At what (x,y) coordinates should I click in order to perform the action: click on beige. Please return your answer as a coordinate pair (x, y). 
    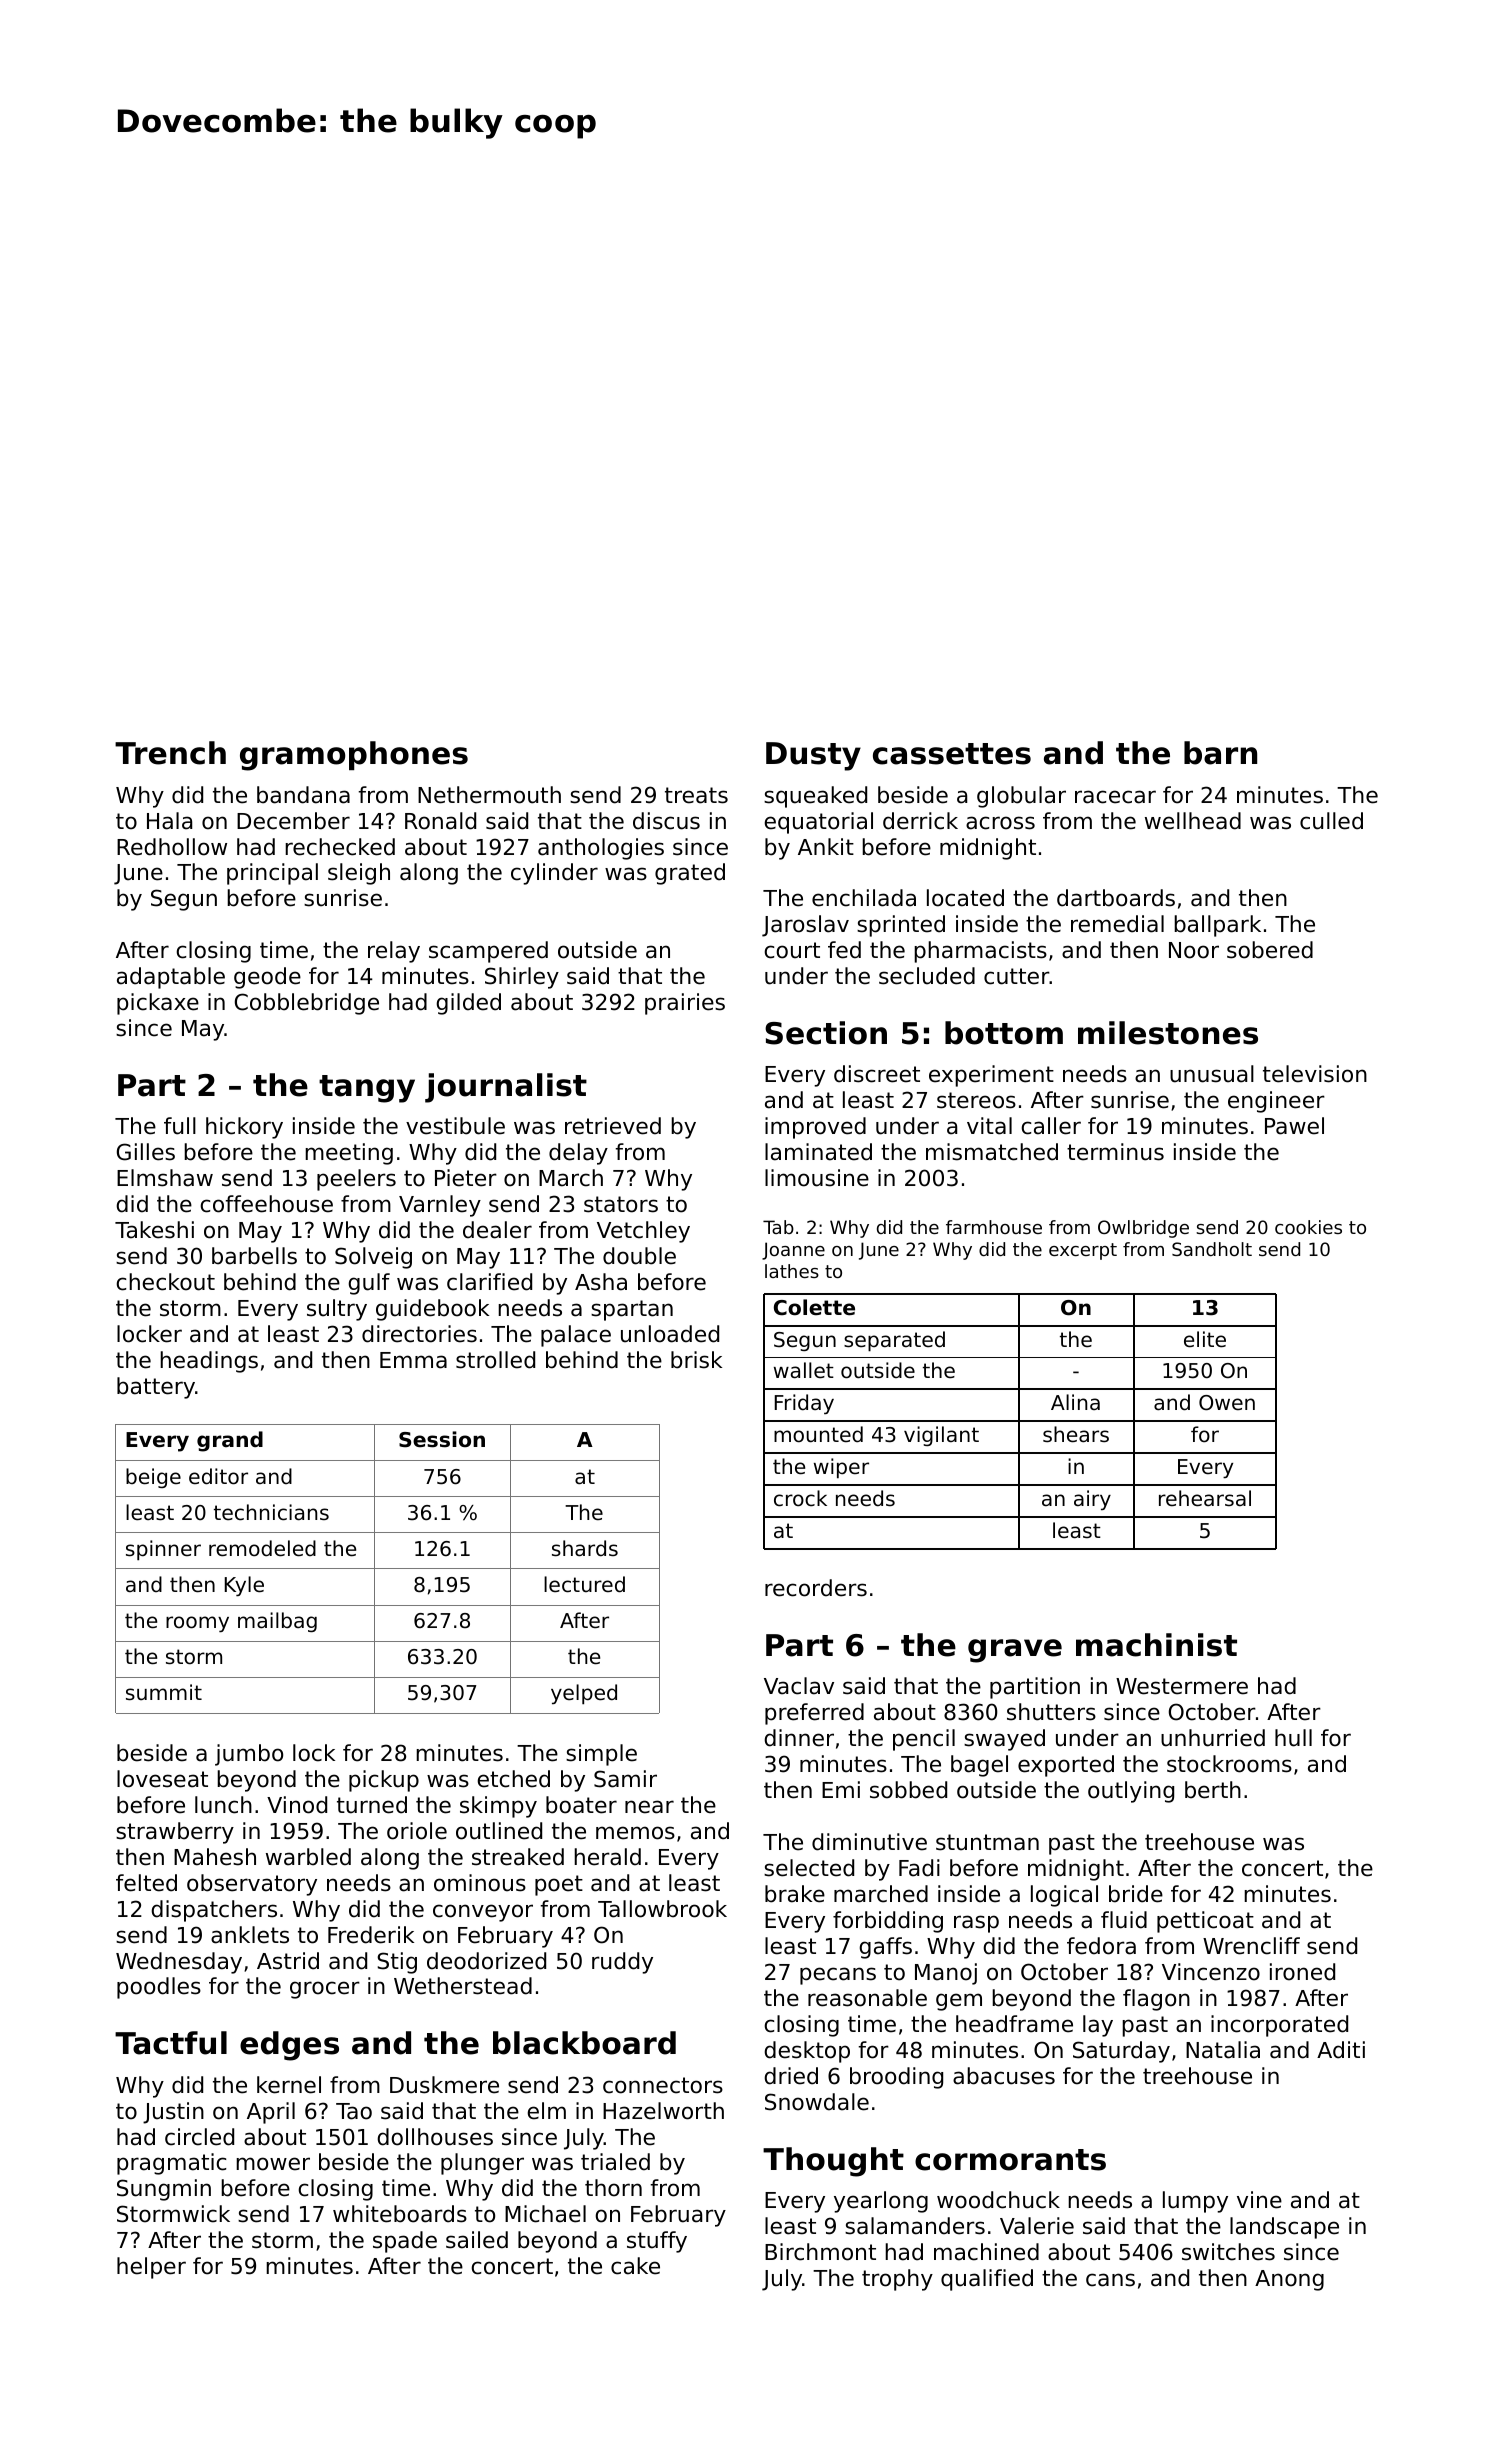
    Looking at the image, I should click on (153, 1478).
